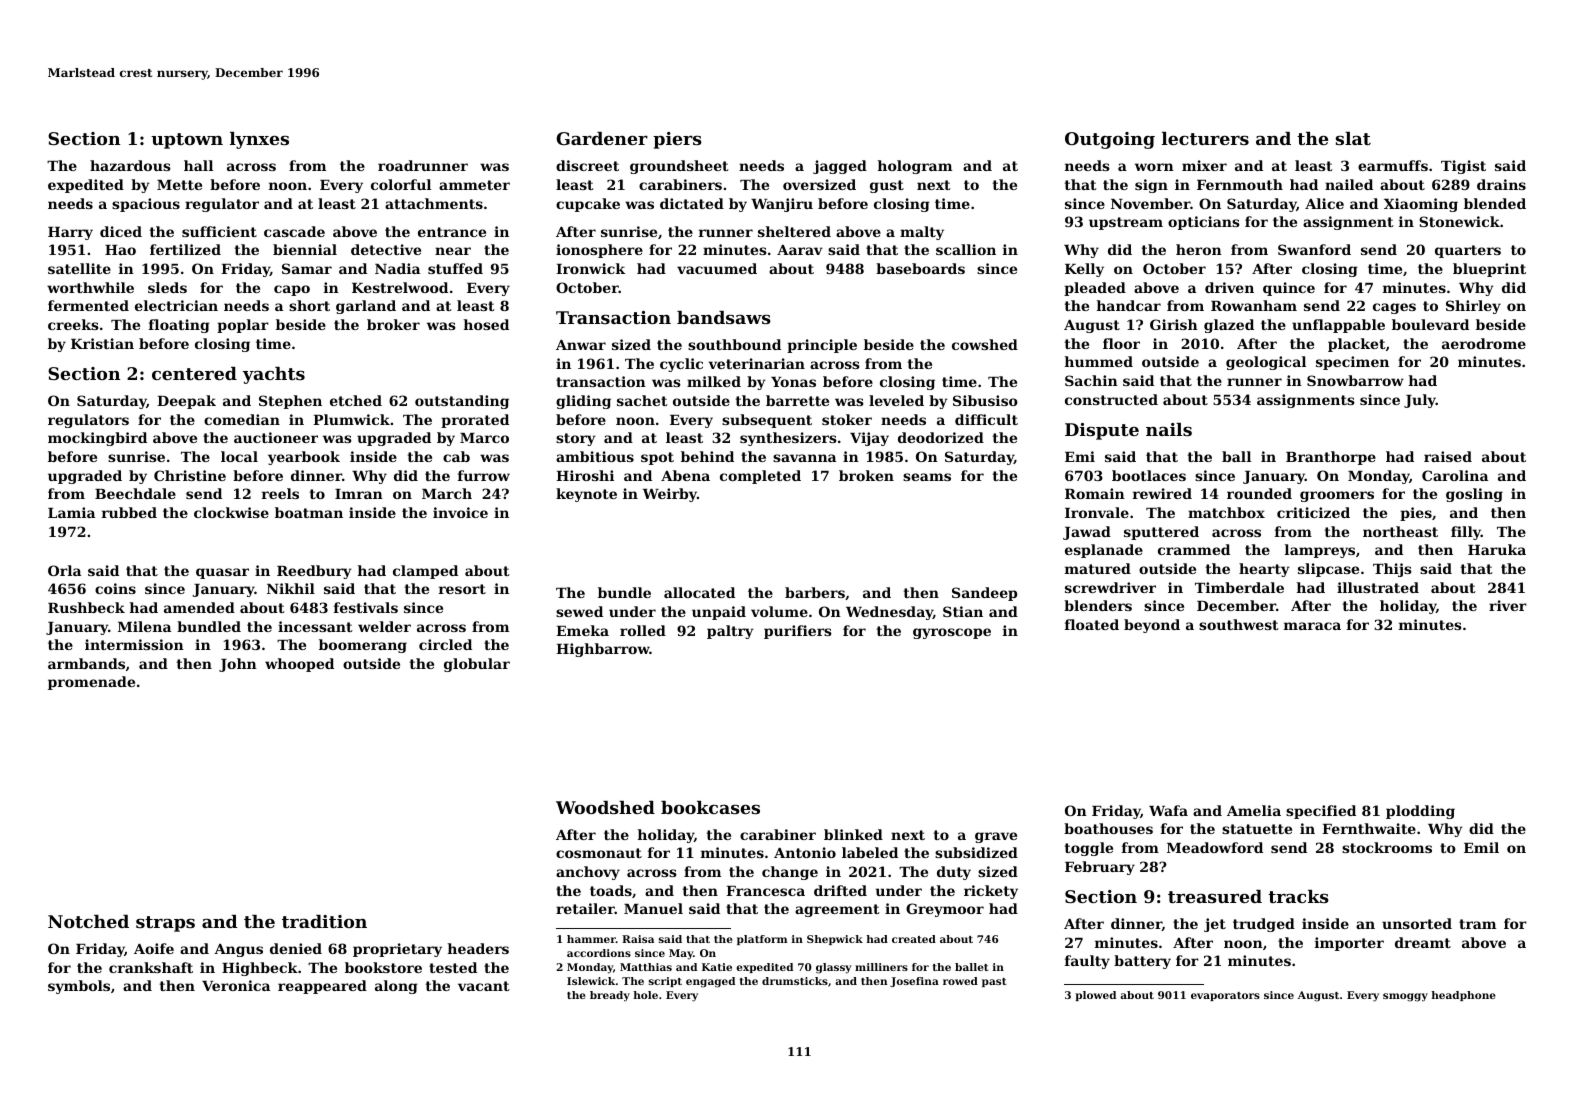 The width and height of the page is (1574, 1113). I want to click on Shepwick, so click(835, 940).
